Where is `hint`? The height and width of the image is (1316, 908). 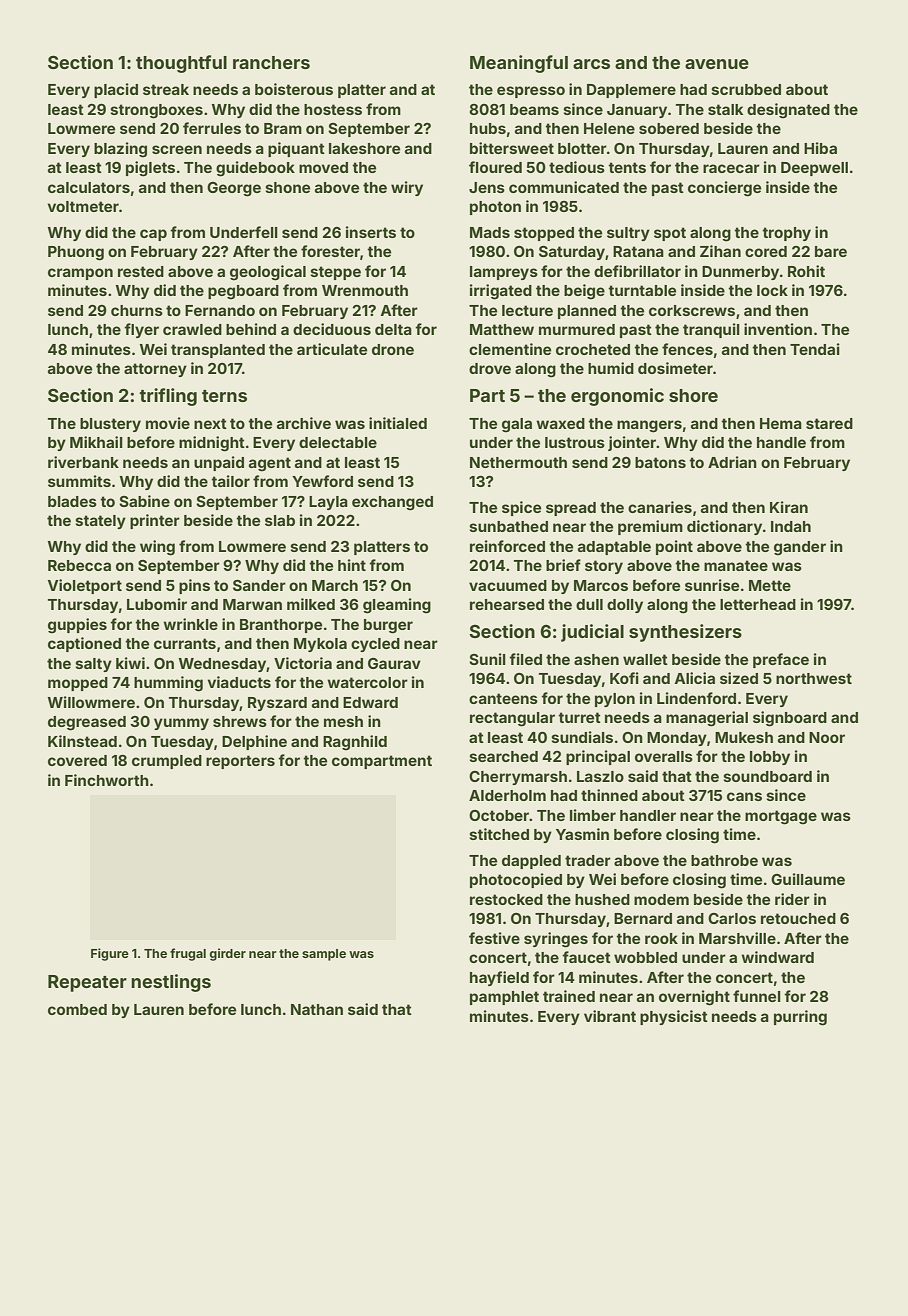
hint is located at coordinates (352, 565).
